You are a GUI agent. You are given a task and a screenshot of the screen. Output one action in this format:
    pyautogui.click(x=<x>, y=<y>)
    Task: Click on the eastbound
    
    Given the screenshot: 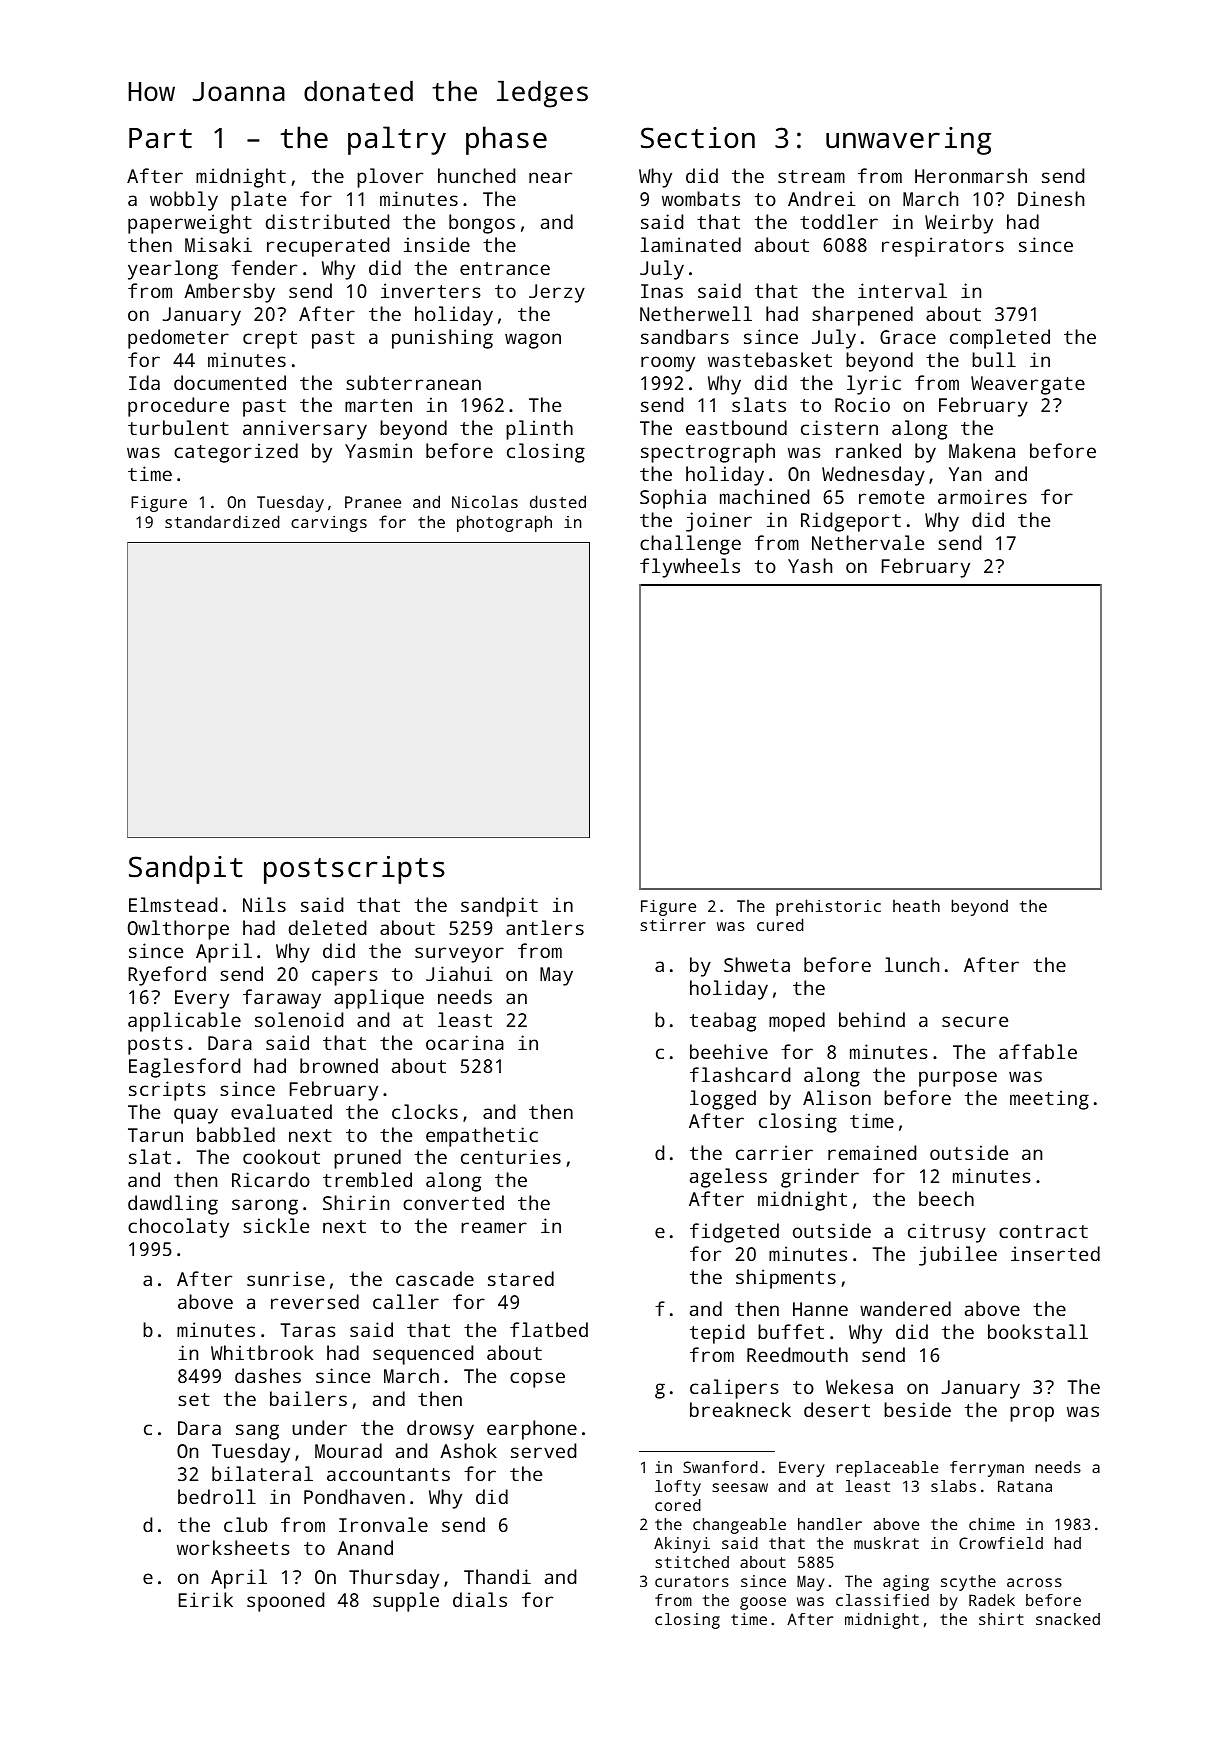 What is the action you would take?
    pyautogui.click(x=736, y=427)
